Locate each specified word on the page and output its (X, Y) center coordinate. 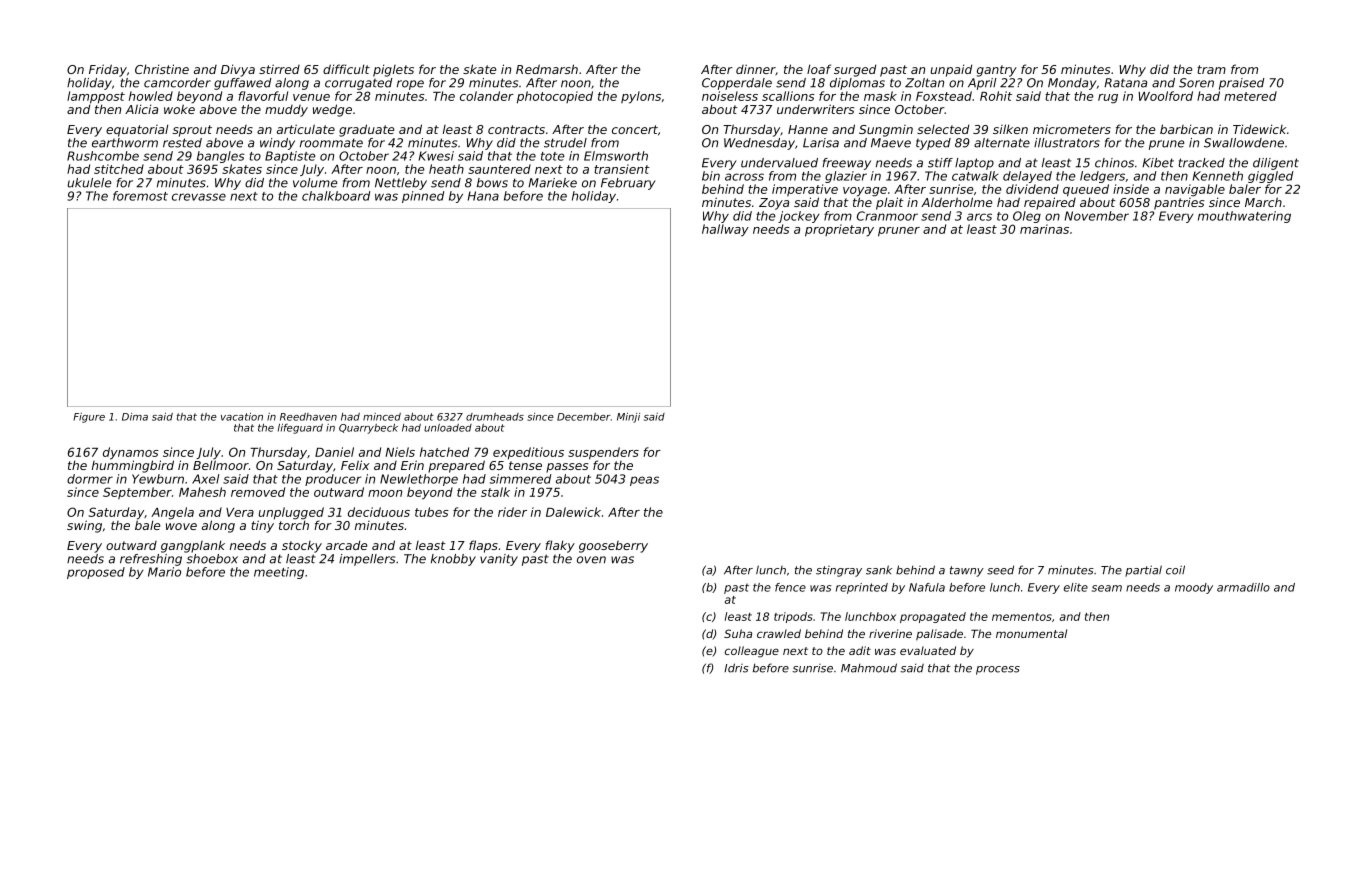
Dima (135, 417)
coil (1175, 570)
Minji (628, 418)
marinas (1044, 229)
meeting (279, 573)
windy (277, 144)
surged (855, 70)
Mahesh (202, 492)
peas (644, 481)
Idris (736, 668)
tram (1211, 69)
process (998, 670)
